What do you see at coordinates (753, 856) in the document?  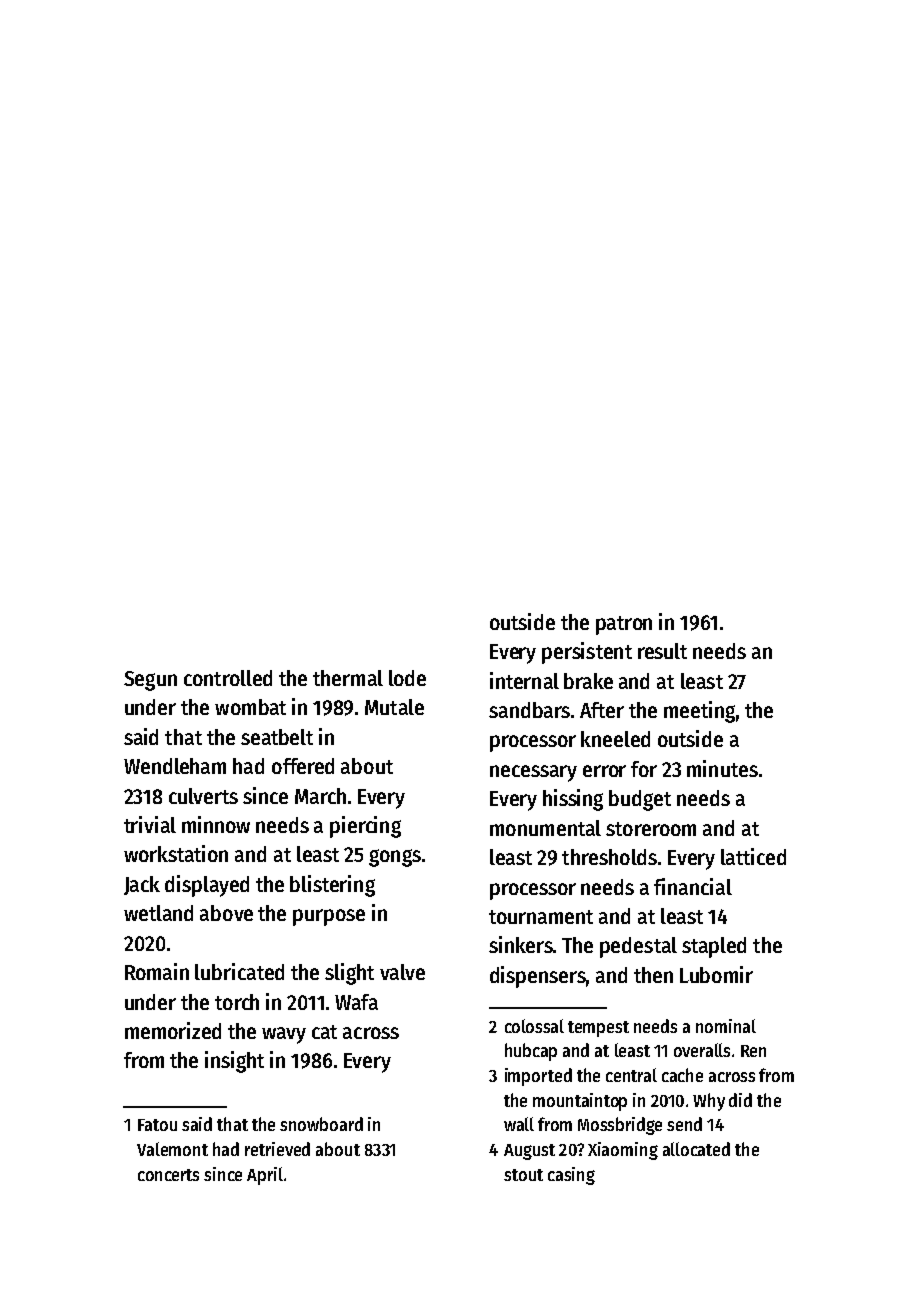 I see `latticed` at bounding box center [753, 856].
